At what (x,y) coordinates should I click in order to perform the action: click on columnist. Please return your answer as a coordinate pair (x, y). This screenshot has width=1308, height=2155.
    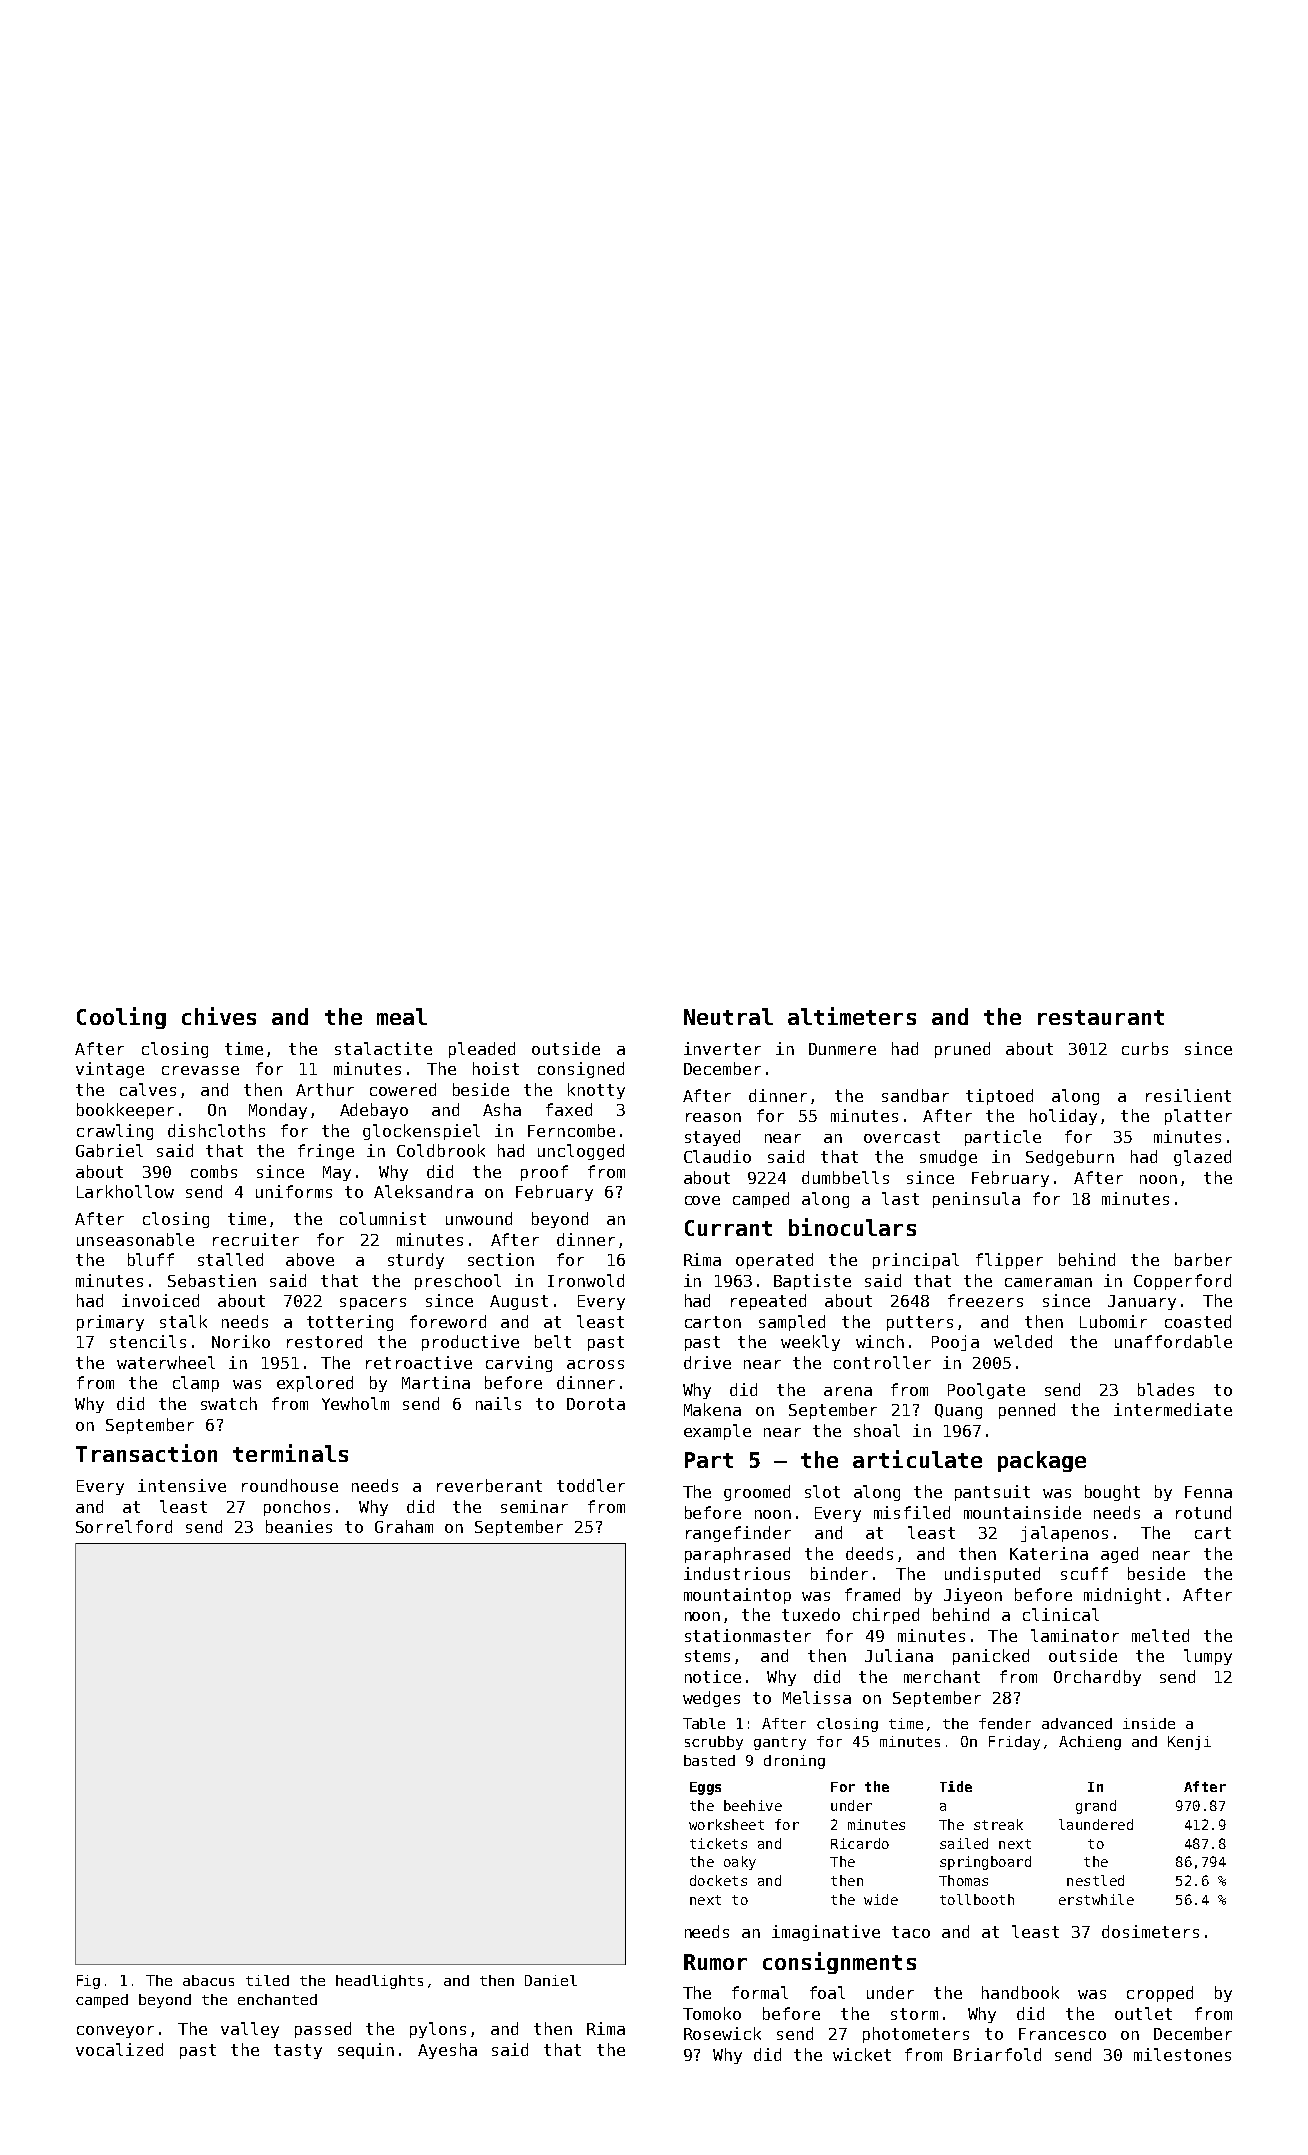
    Looking at the image, I should click on (383, 1218).
